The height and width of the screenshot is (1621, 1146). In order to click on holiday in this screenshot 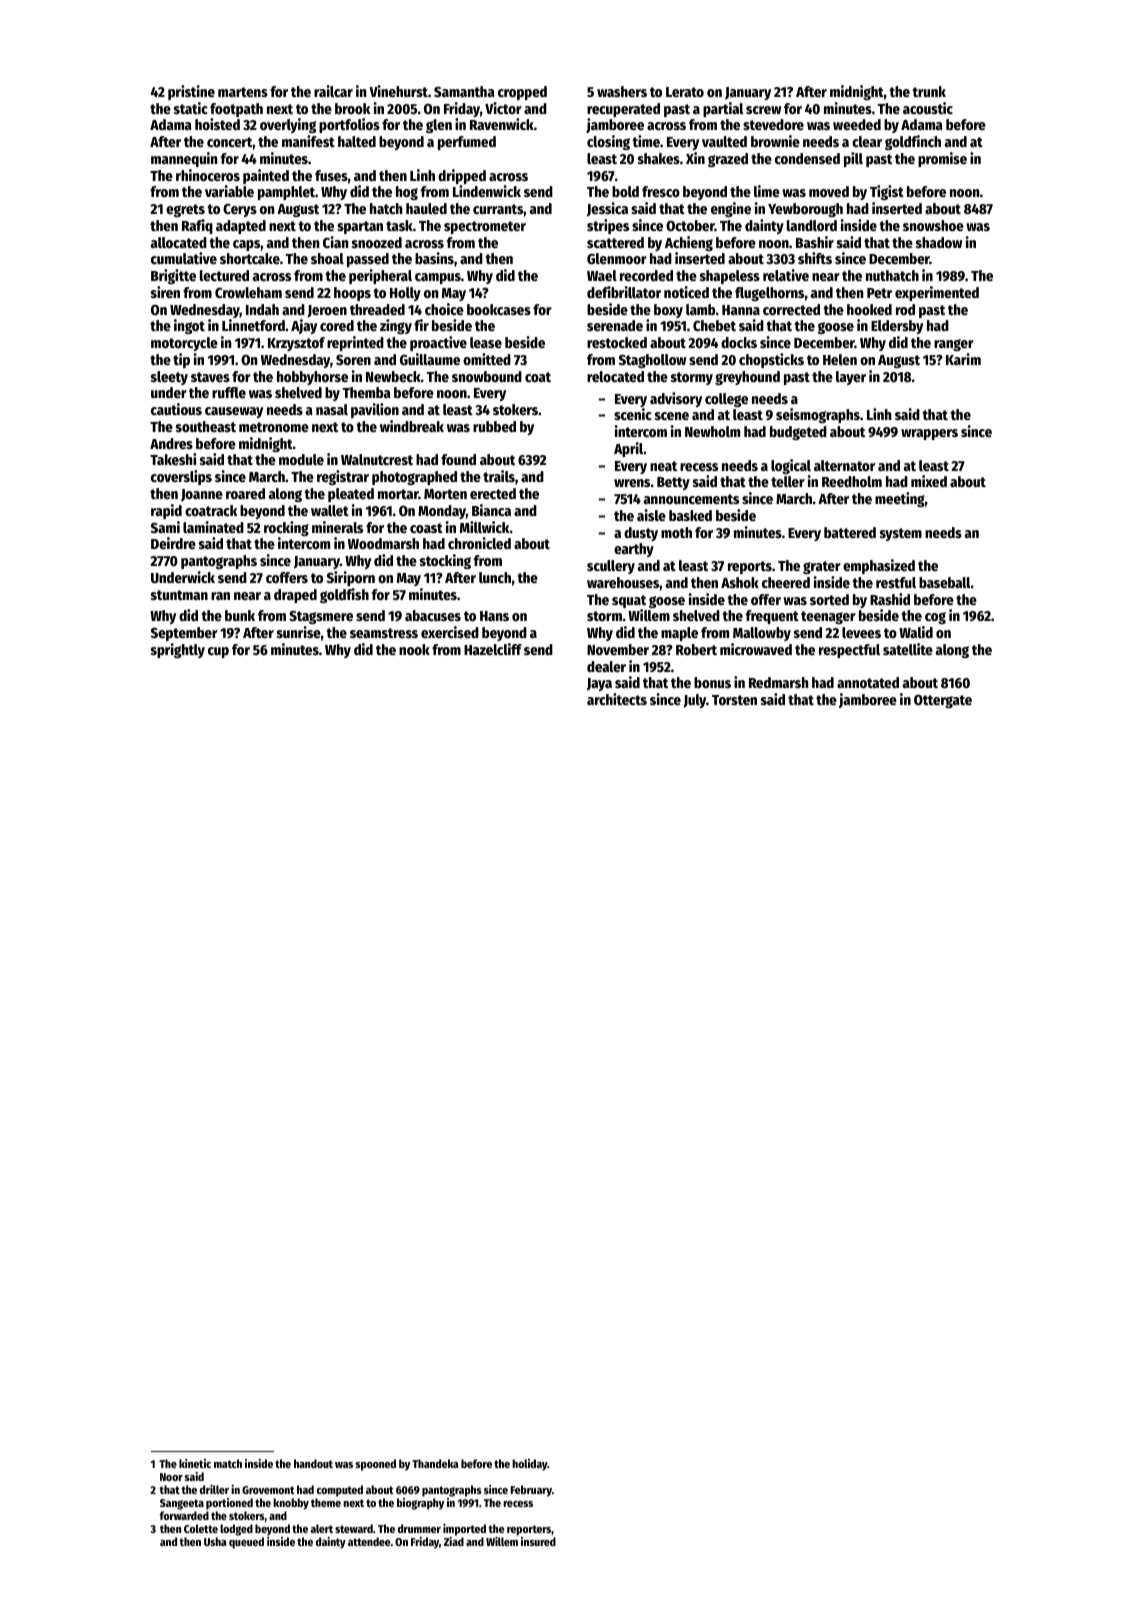, I will do `click(529, 1465)`.
